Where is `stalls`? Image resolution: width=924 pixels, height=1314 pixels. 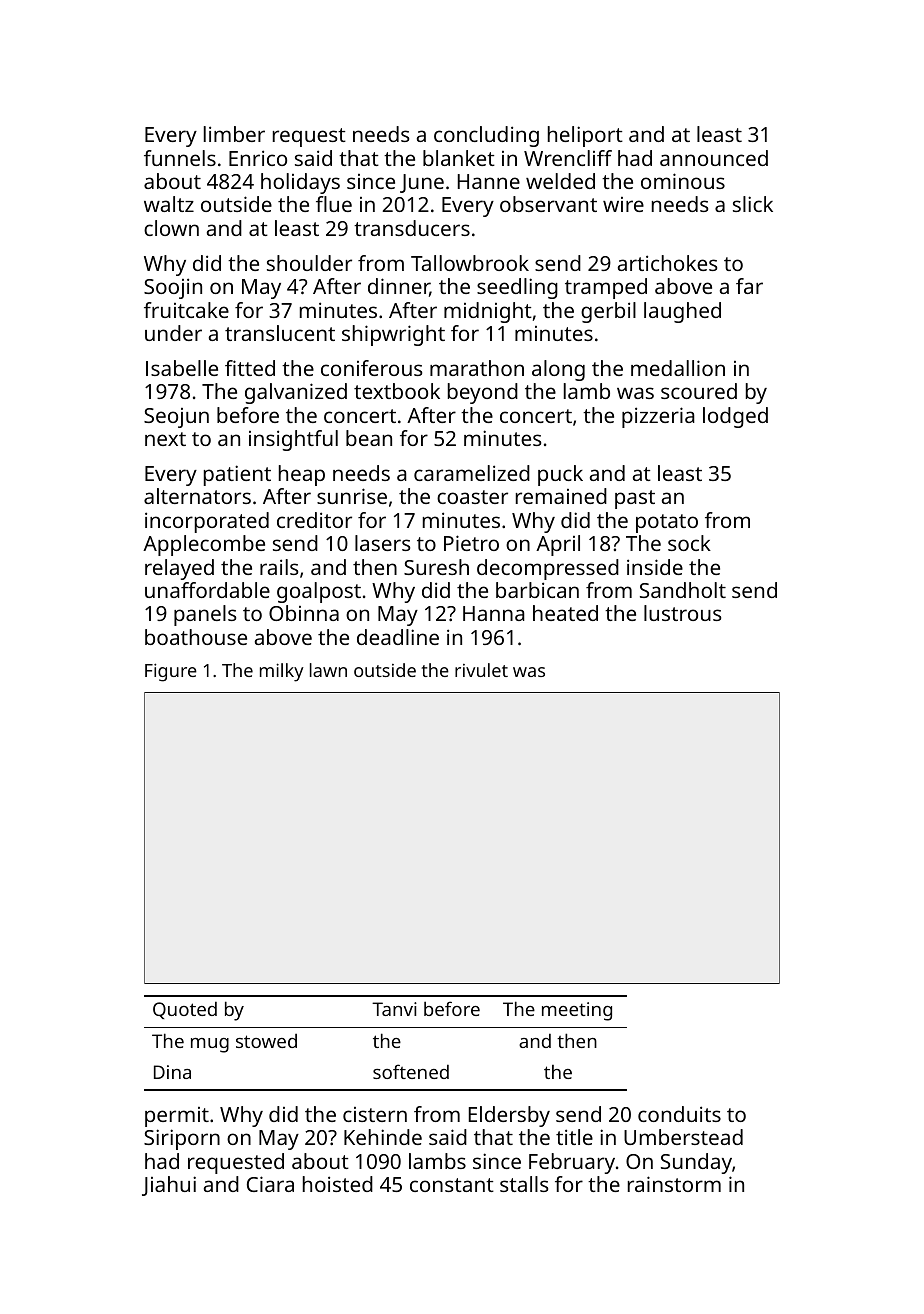
stalls is located at coordinates (524, 1184).
